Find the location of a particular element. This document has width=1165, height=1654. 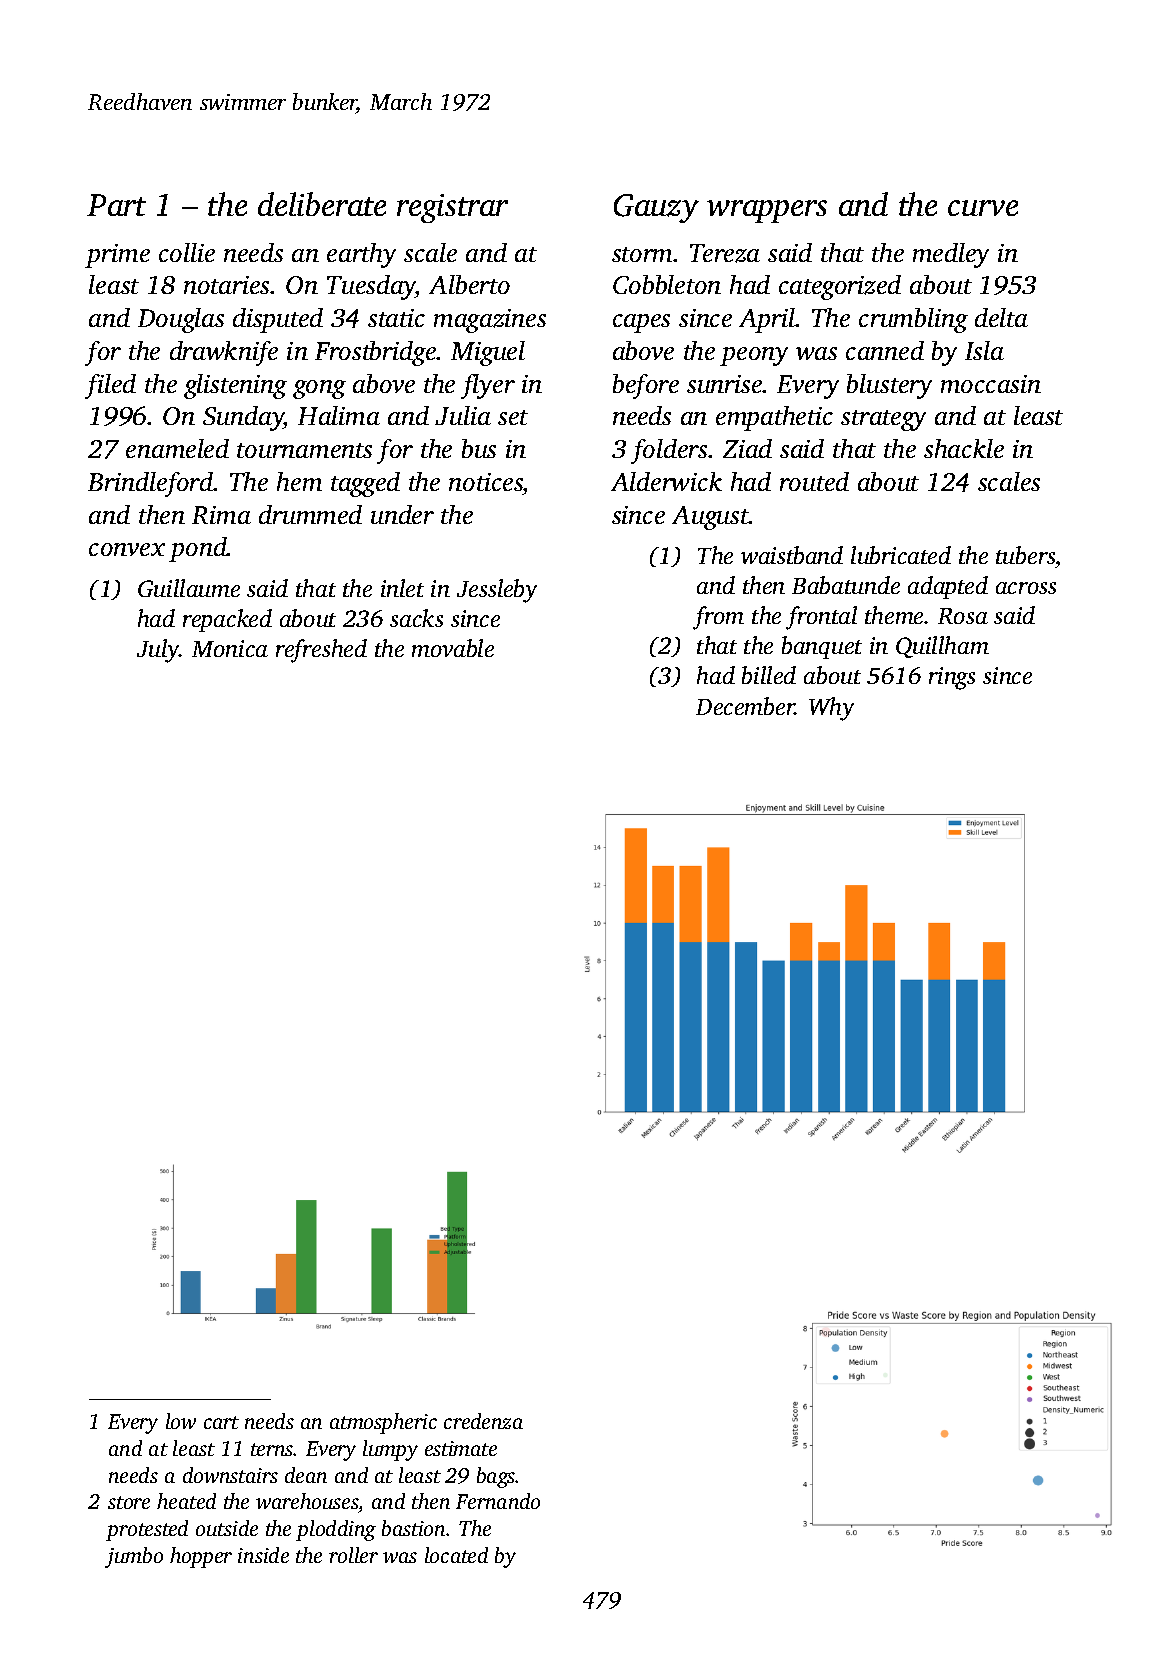

Gauzy is located at coordinates (656, 208).
